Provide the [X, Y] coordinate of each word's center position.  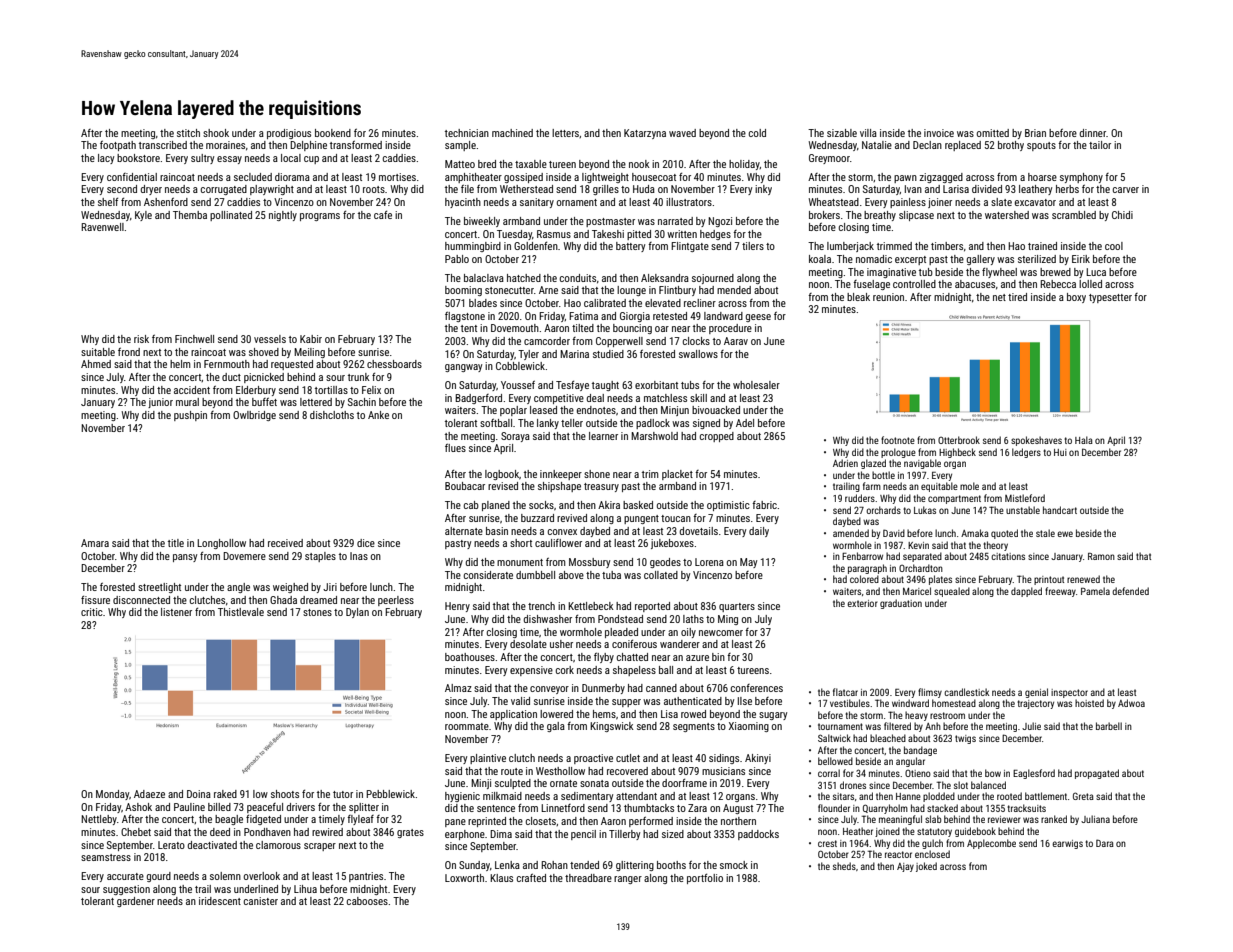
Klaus [501, 878]
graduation [901, 604]
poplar [513, 411]
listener [176, 612]
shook [216, 133]
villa [868, 133]
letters [565, 133]
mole [969, 486]
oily [688, 633]
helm [180, 364]
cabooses [367, 901]
